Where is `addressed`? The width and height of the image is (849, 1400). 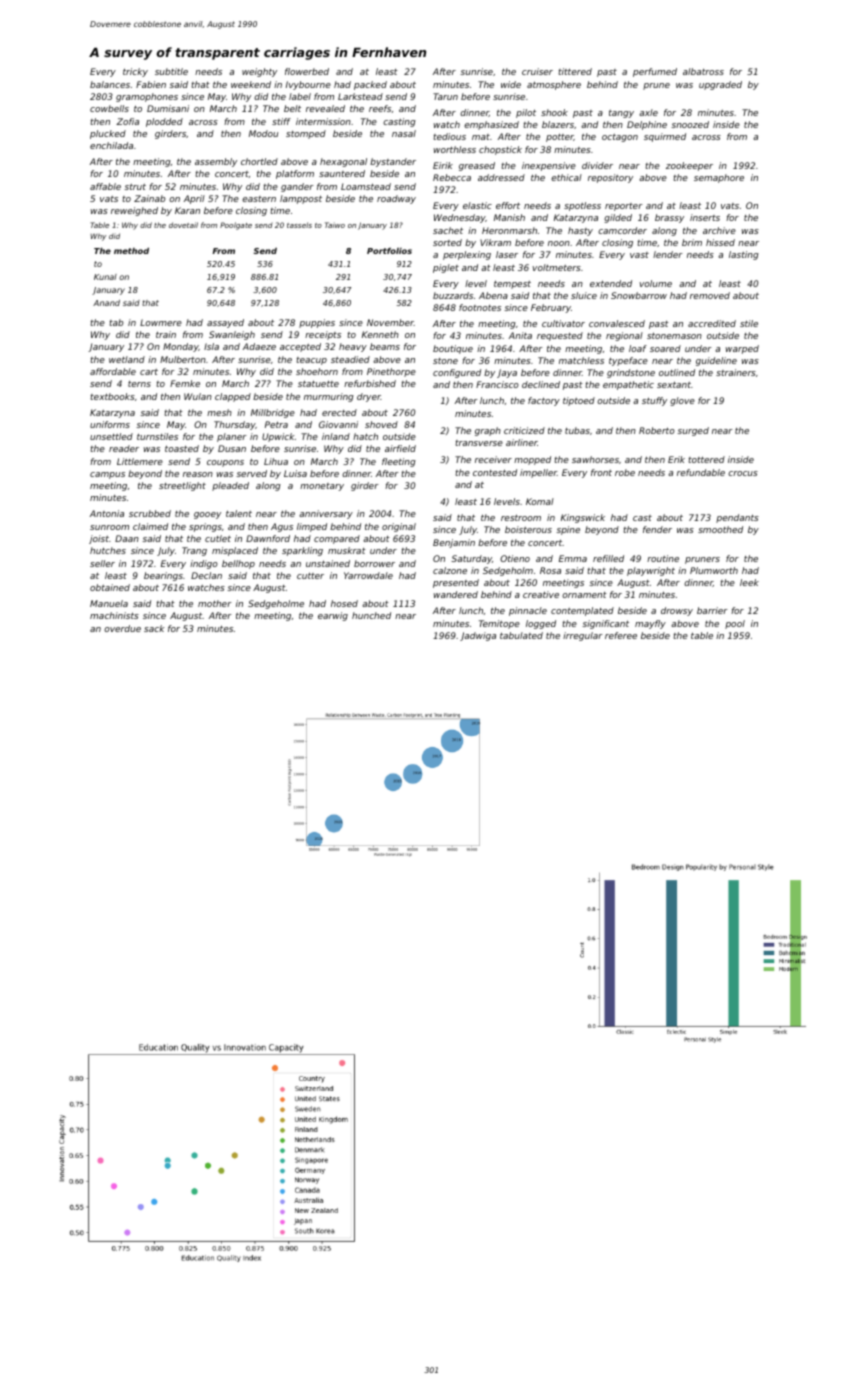 addressed is located at coordinates (501, 177).
